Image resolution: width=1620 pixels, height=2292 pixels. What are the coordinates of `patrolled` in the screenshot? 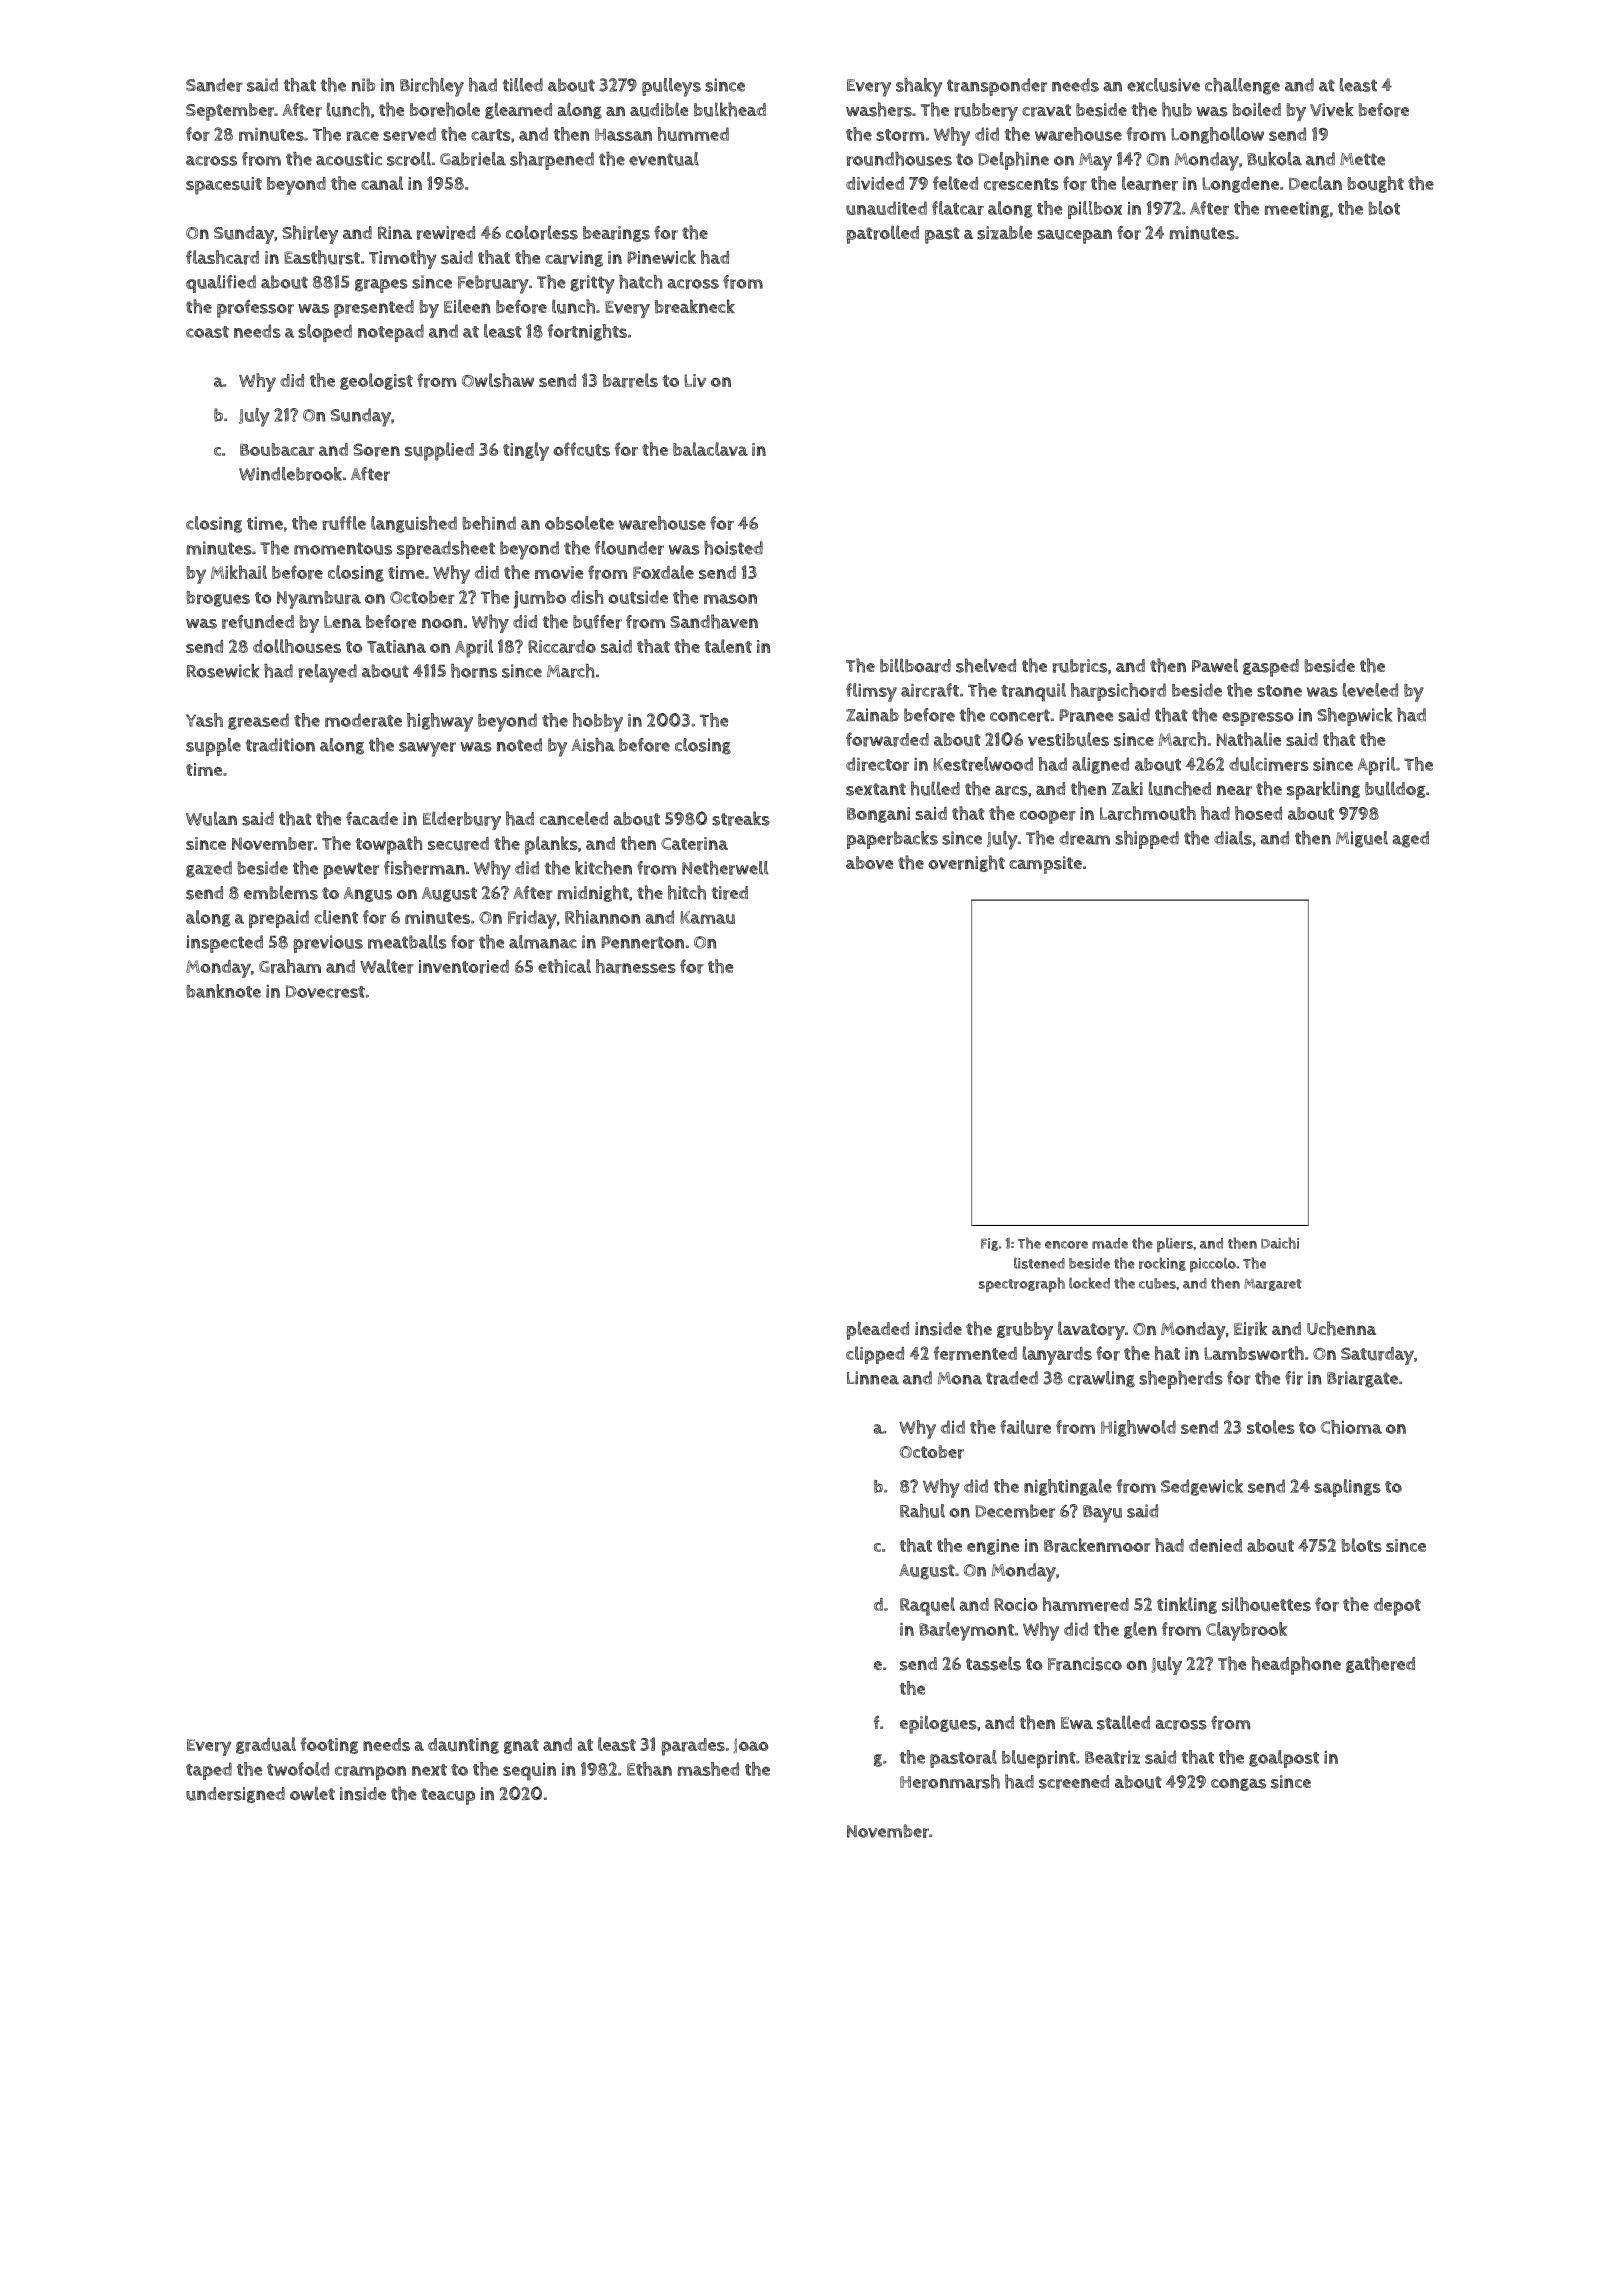 It's located at (883, 234).
